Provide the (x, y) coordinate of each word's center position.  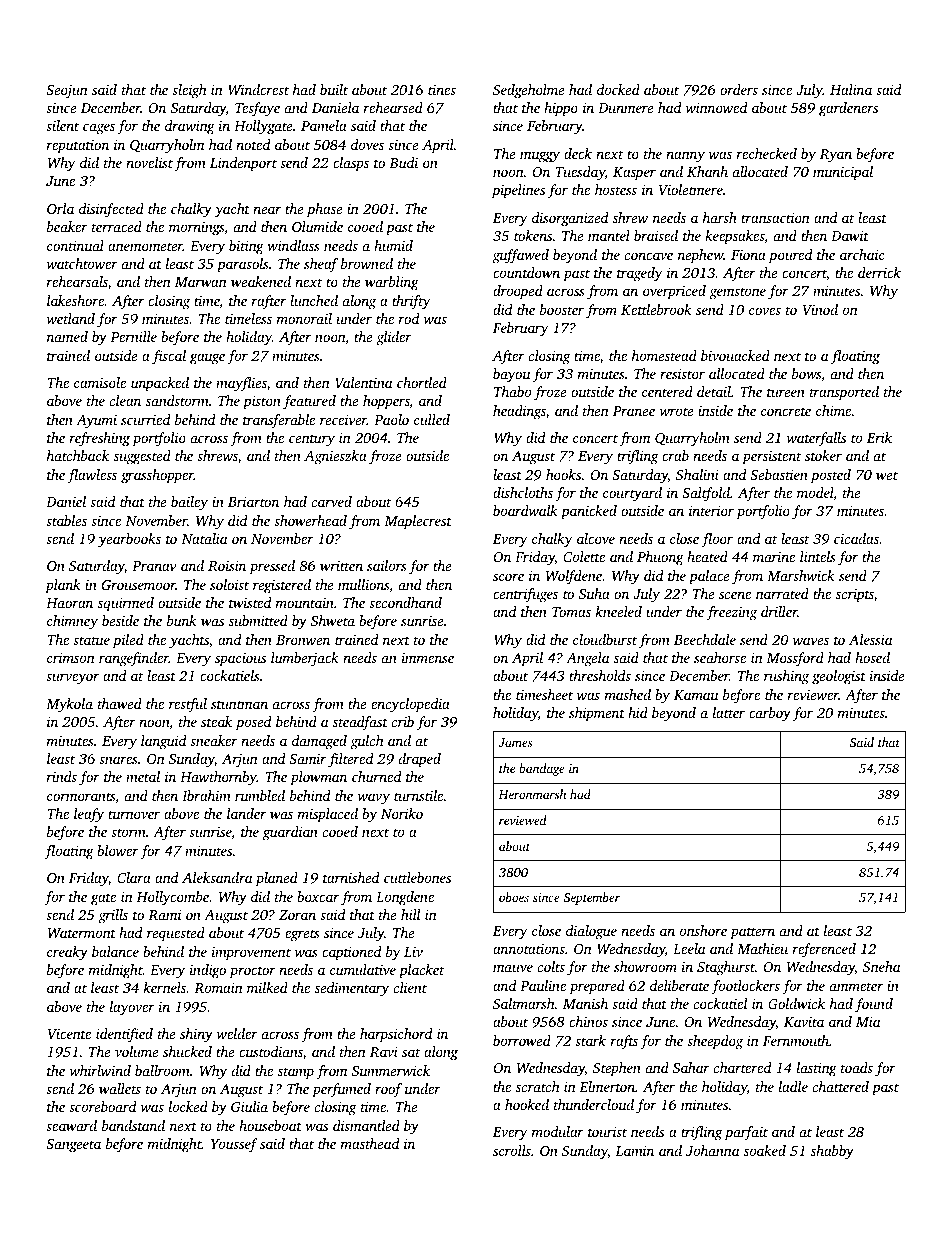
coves (765, 311)
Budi (403, 162)
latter (729, 712)
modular (558, 1131)
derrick (879, 272)
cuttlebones (417, 877)
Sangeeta (73, 1146)
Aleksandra (217, 877)
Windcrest (258, 89)
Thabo (512, 391)
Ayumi (96, 422)
